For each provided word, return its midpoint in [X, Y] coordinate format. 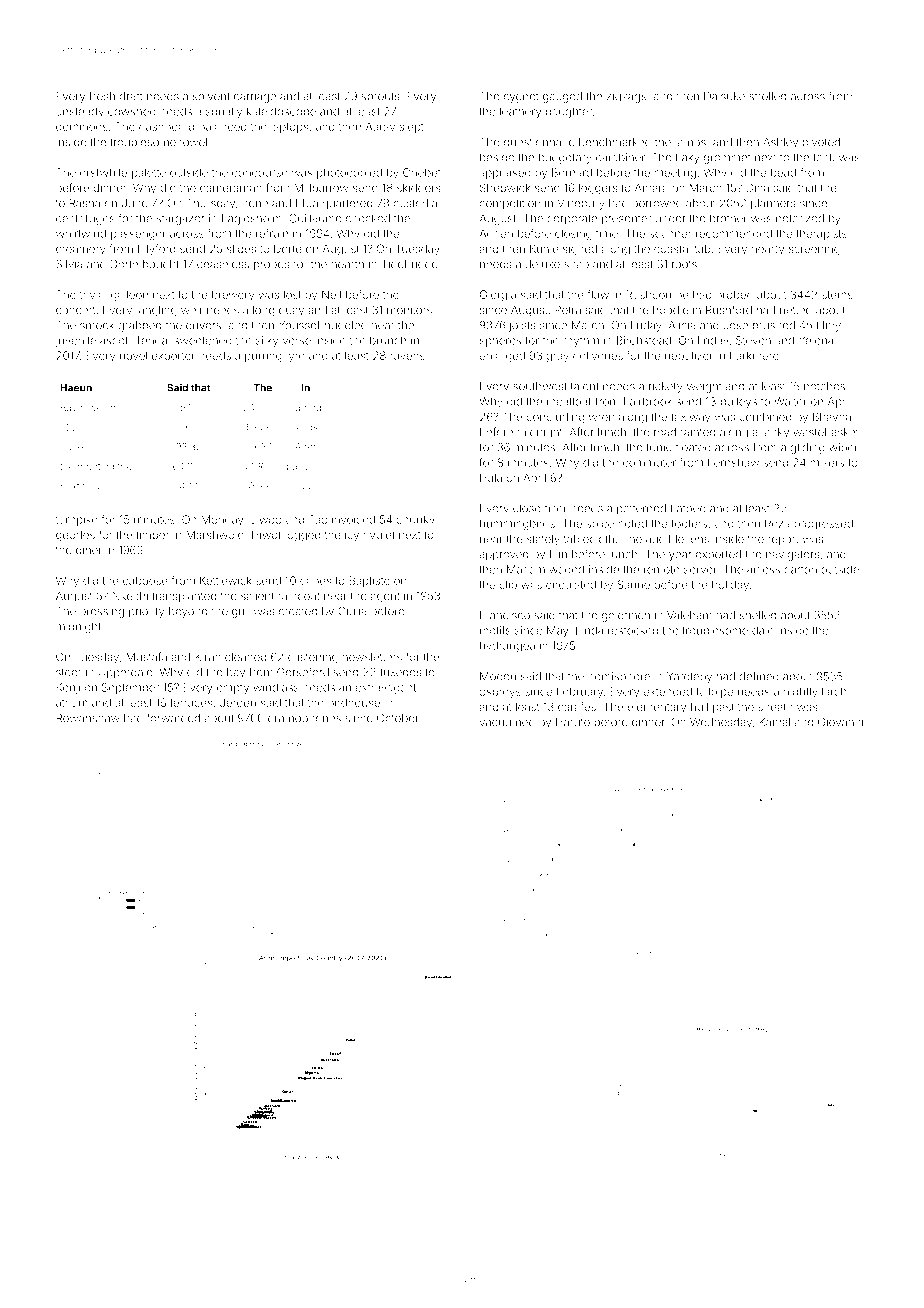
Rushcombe [657, 294]
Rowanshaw [88, 718]
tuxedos [401, 672]
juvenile [75, 341]
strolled [767, 96]
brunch [388, 340]
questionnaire [539, 143]
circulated [571, 584]
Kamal [774, 722]
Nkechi [130, 596]
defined [759, 676]
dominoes [82, 126]
